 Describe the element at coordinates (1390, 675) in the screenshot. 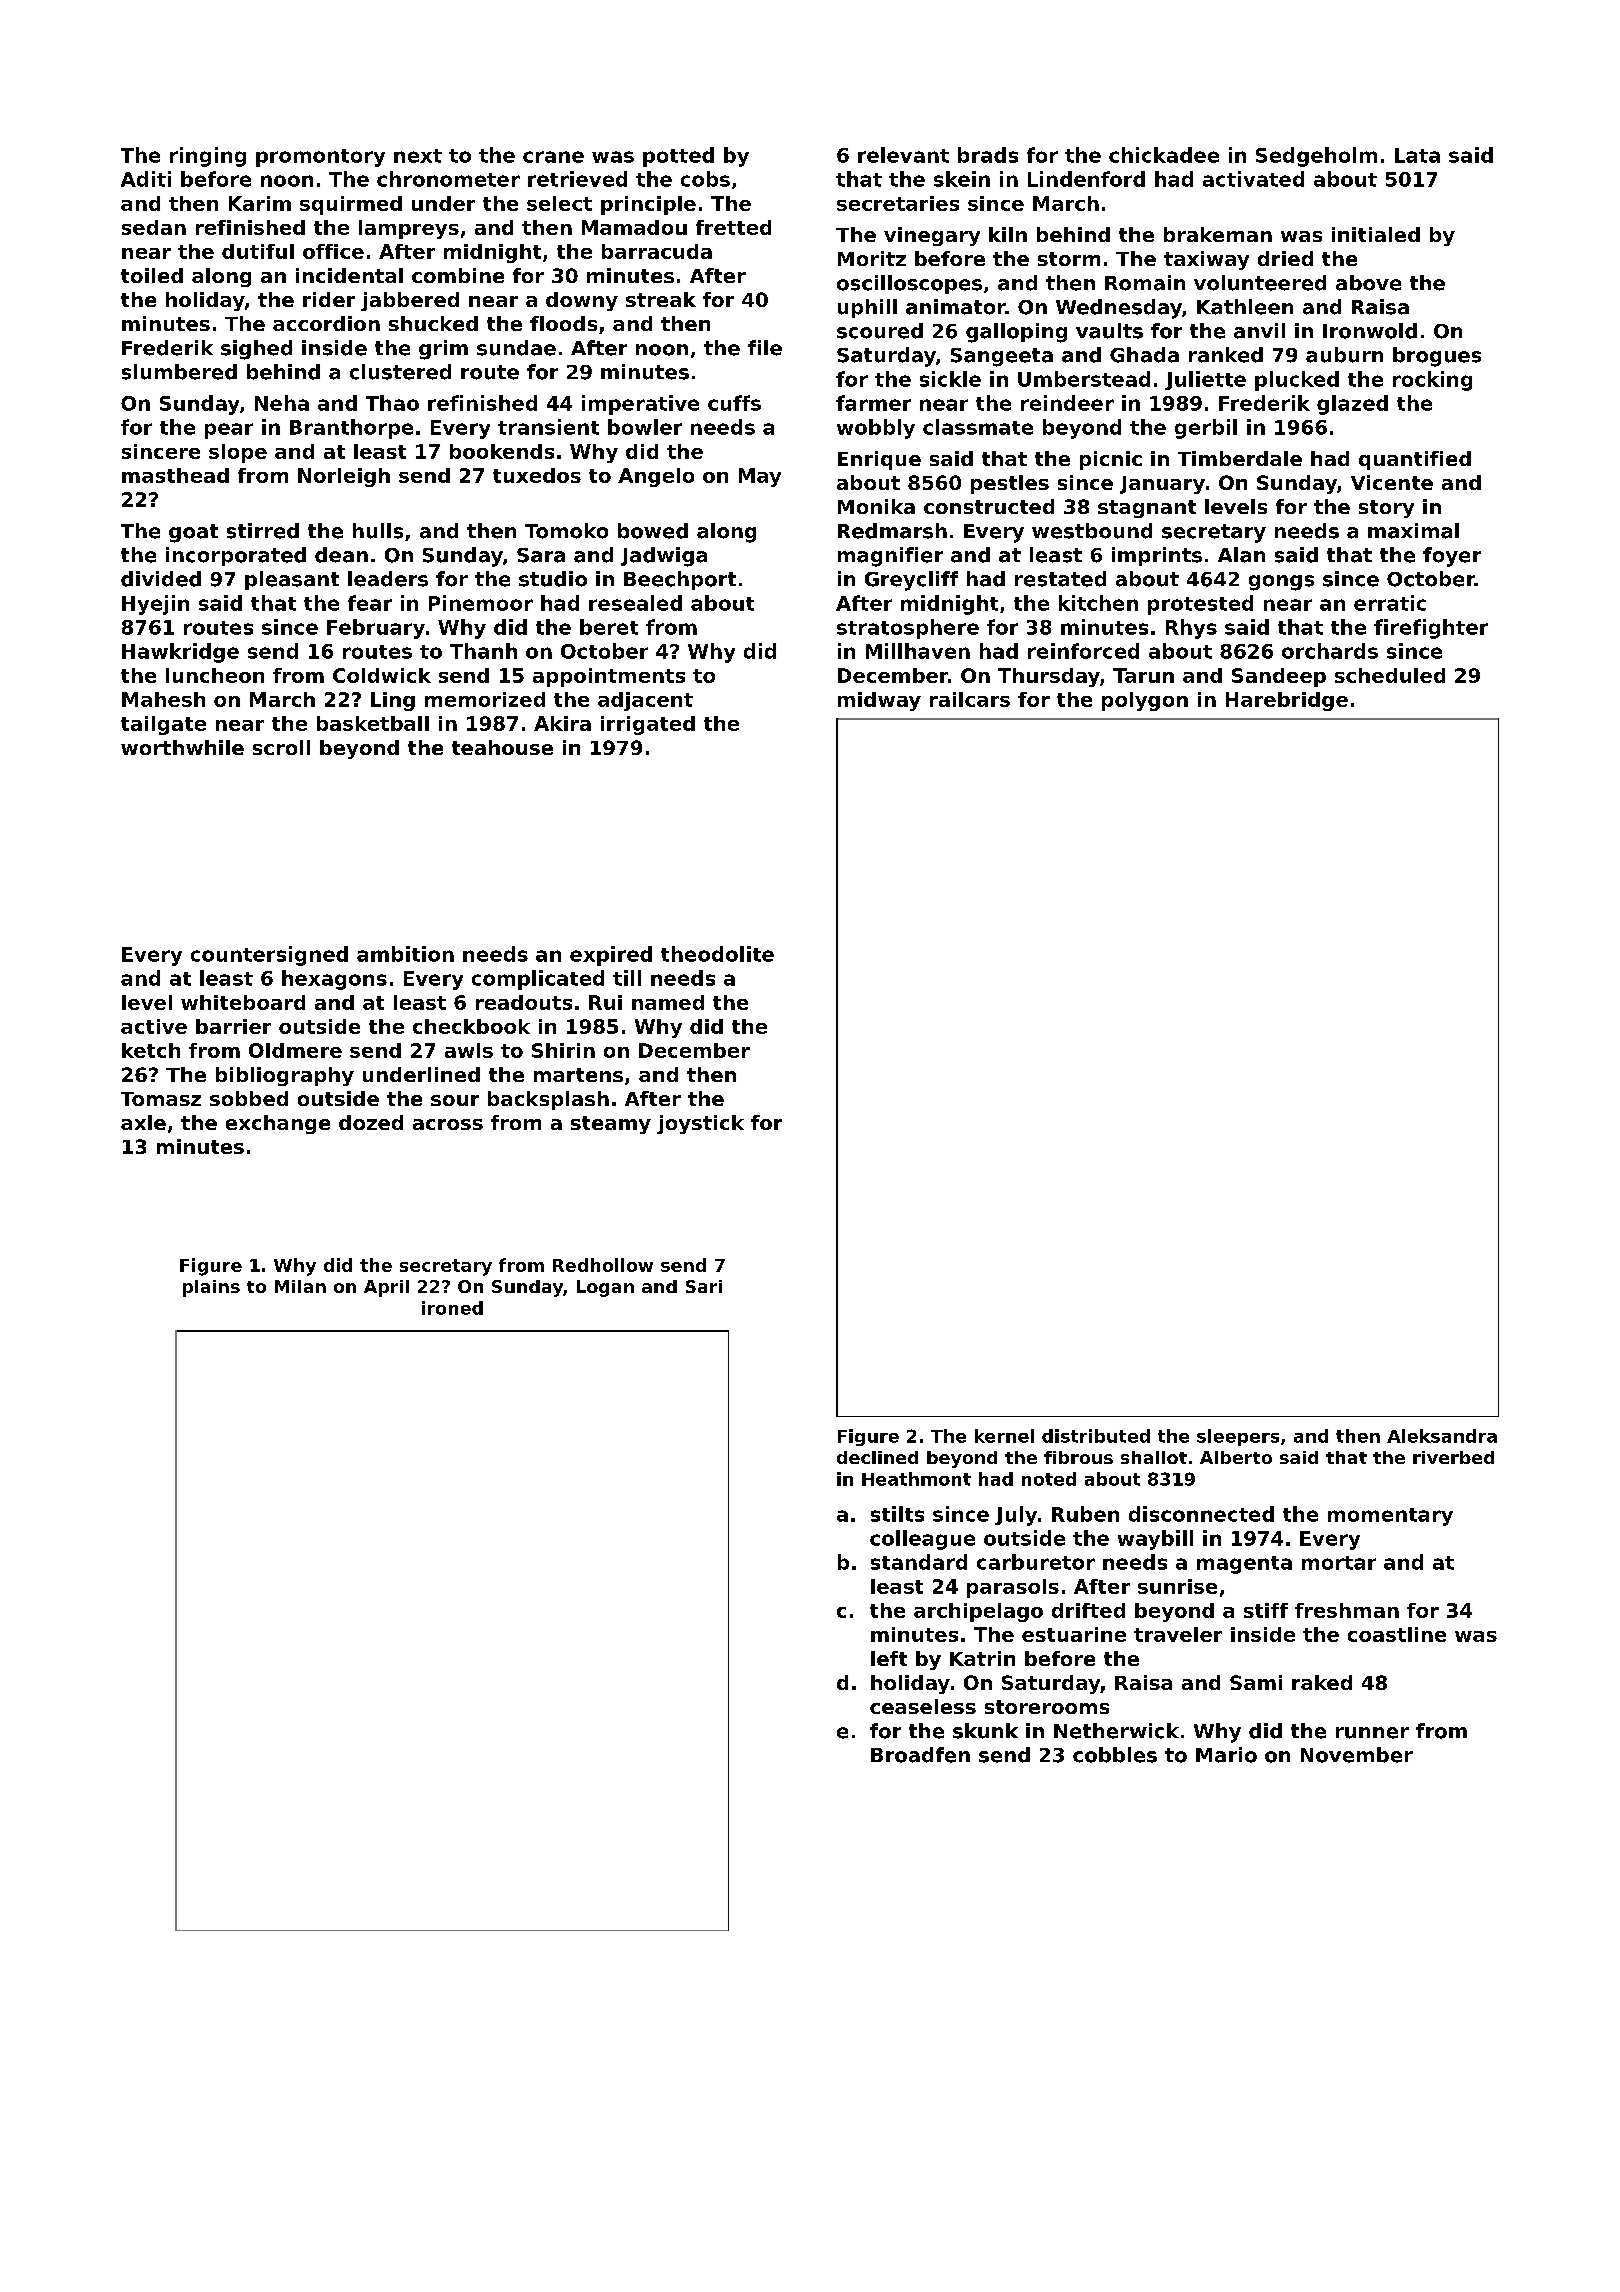

I see `scheduled` at that location.
